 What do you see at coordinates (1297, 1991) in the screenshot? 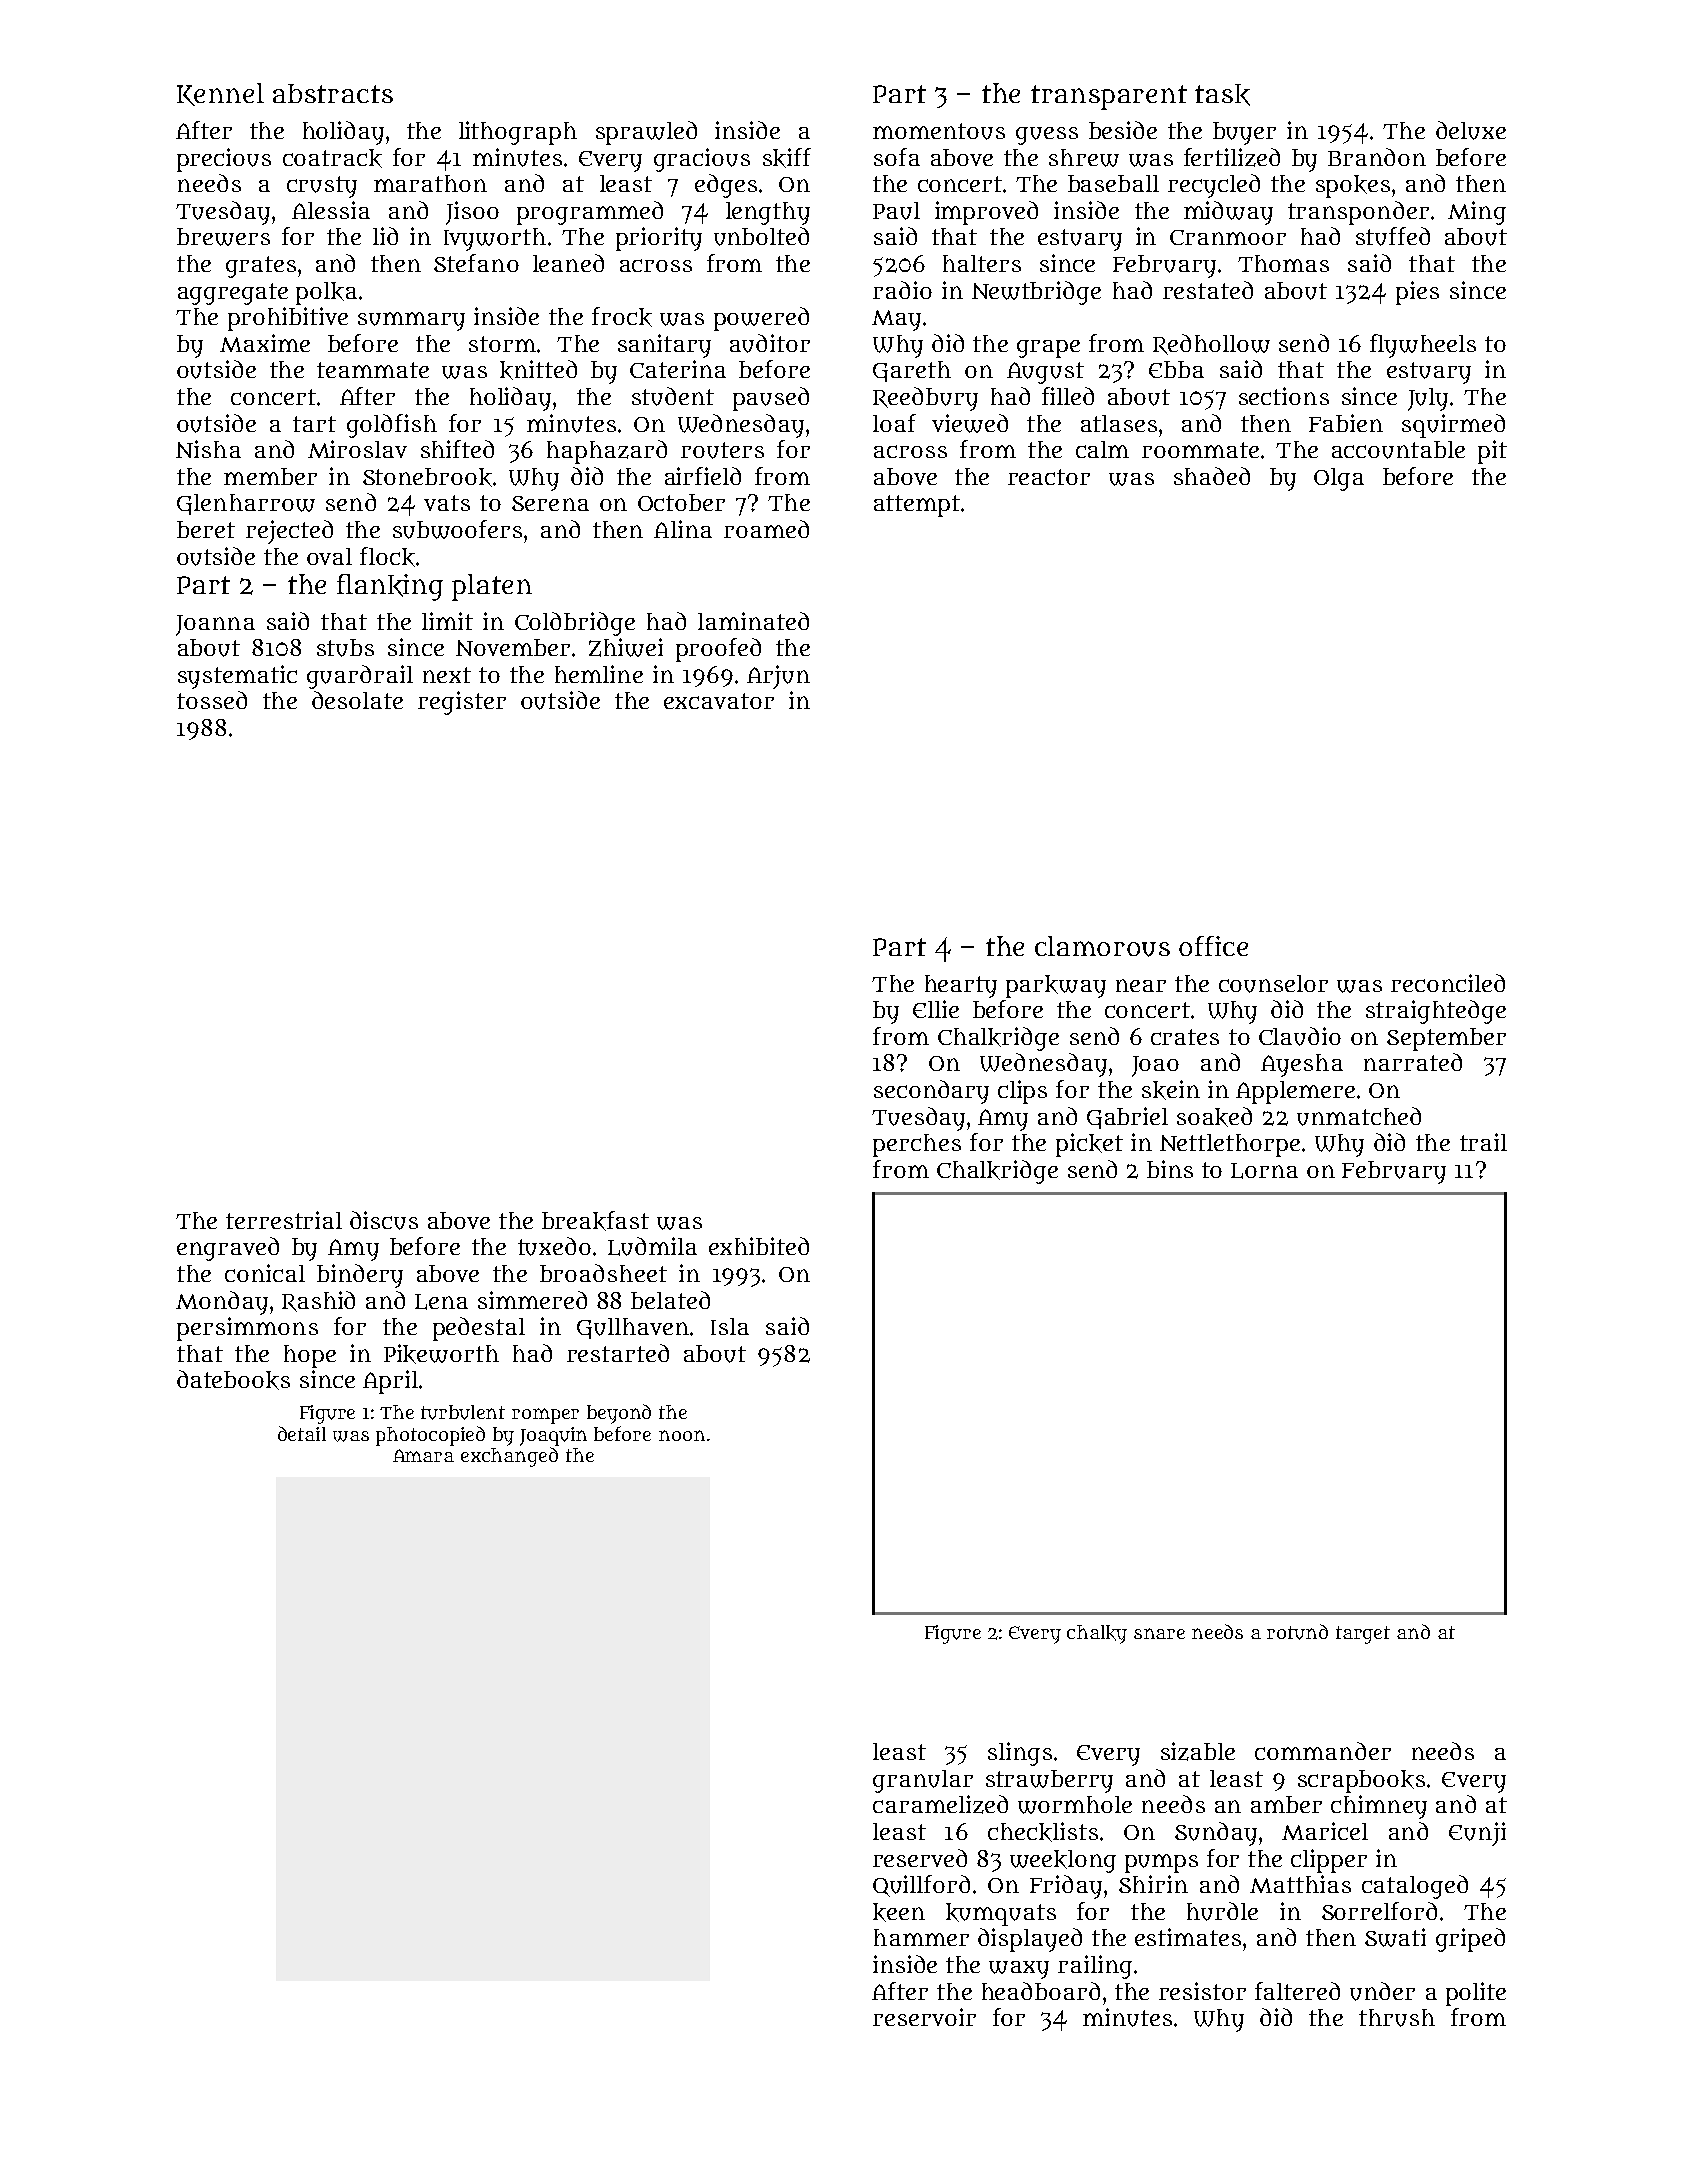
I see `faltered` at bounding box center [1297, 1991].
